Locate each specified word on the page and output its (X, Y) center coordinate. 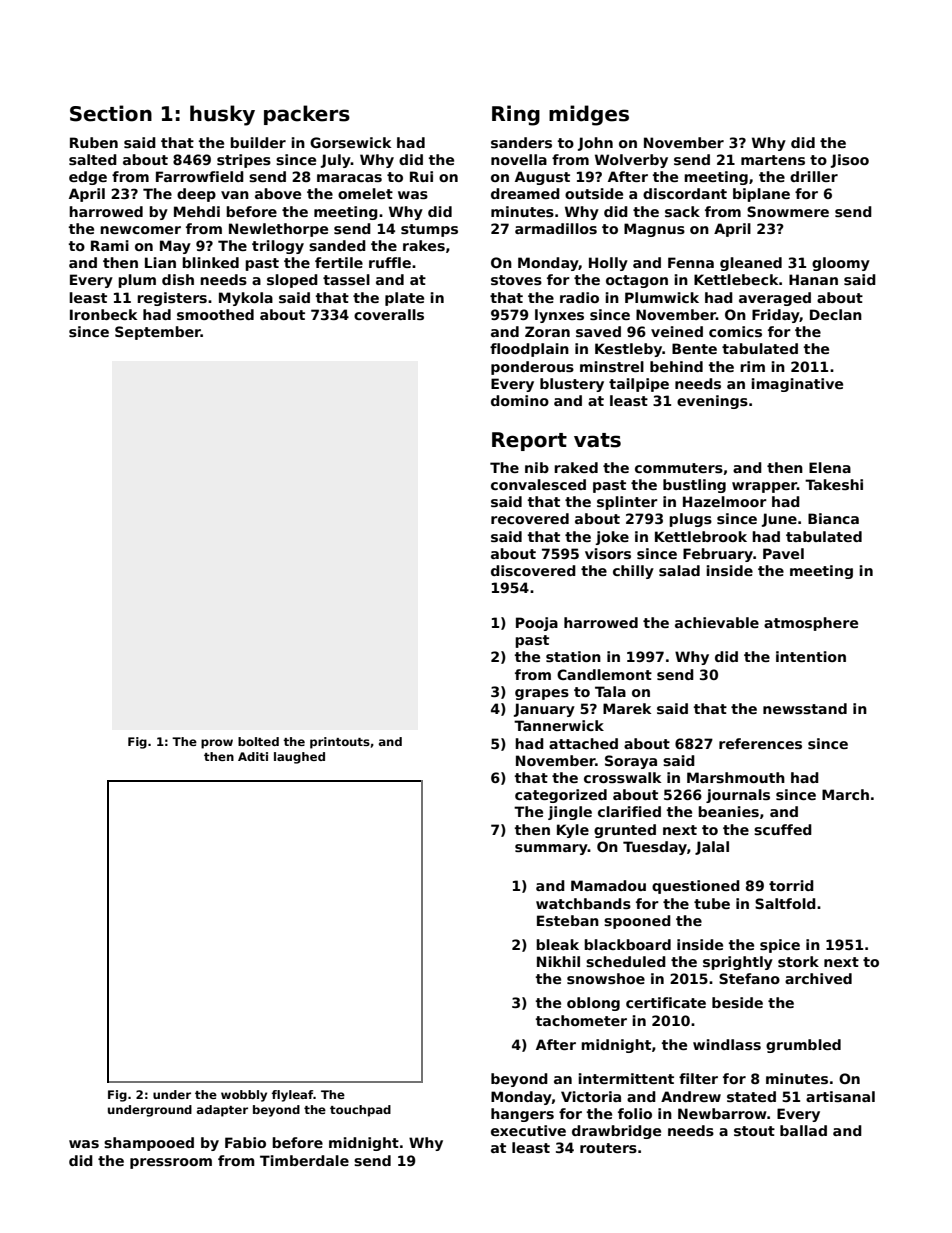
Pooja (537, 624)
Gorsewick (350, 142)
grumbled (803, 1046)
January (544, 710)
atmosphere (811, 624)
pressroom (171, 1163)
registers (172, 299)
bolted (258, 741)
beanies (728, 811)
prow (217, 744)
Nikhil (558, 961)
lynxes (559, 316)
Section (111, 113)
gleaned (751, 264)
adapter (222, 1111)
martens (773, 160)
